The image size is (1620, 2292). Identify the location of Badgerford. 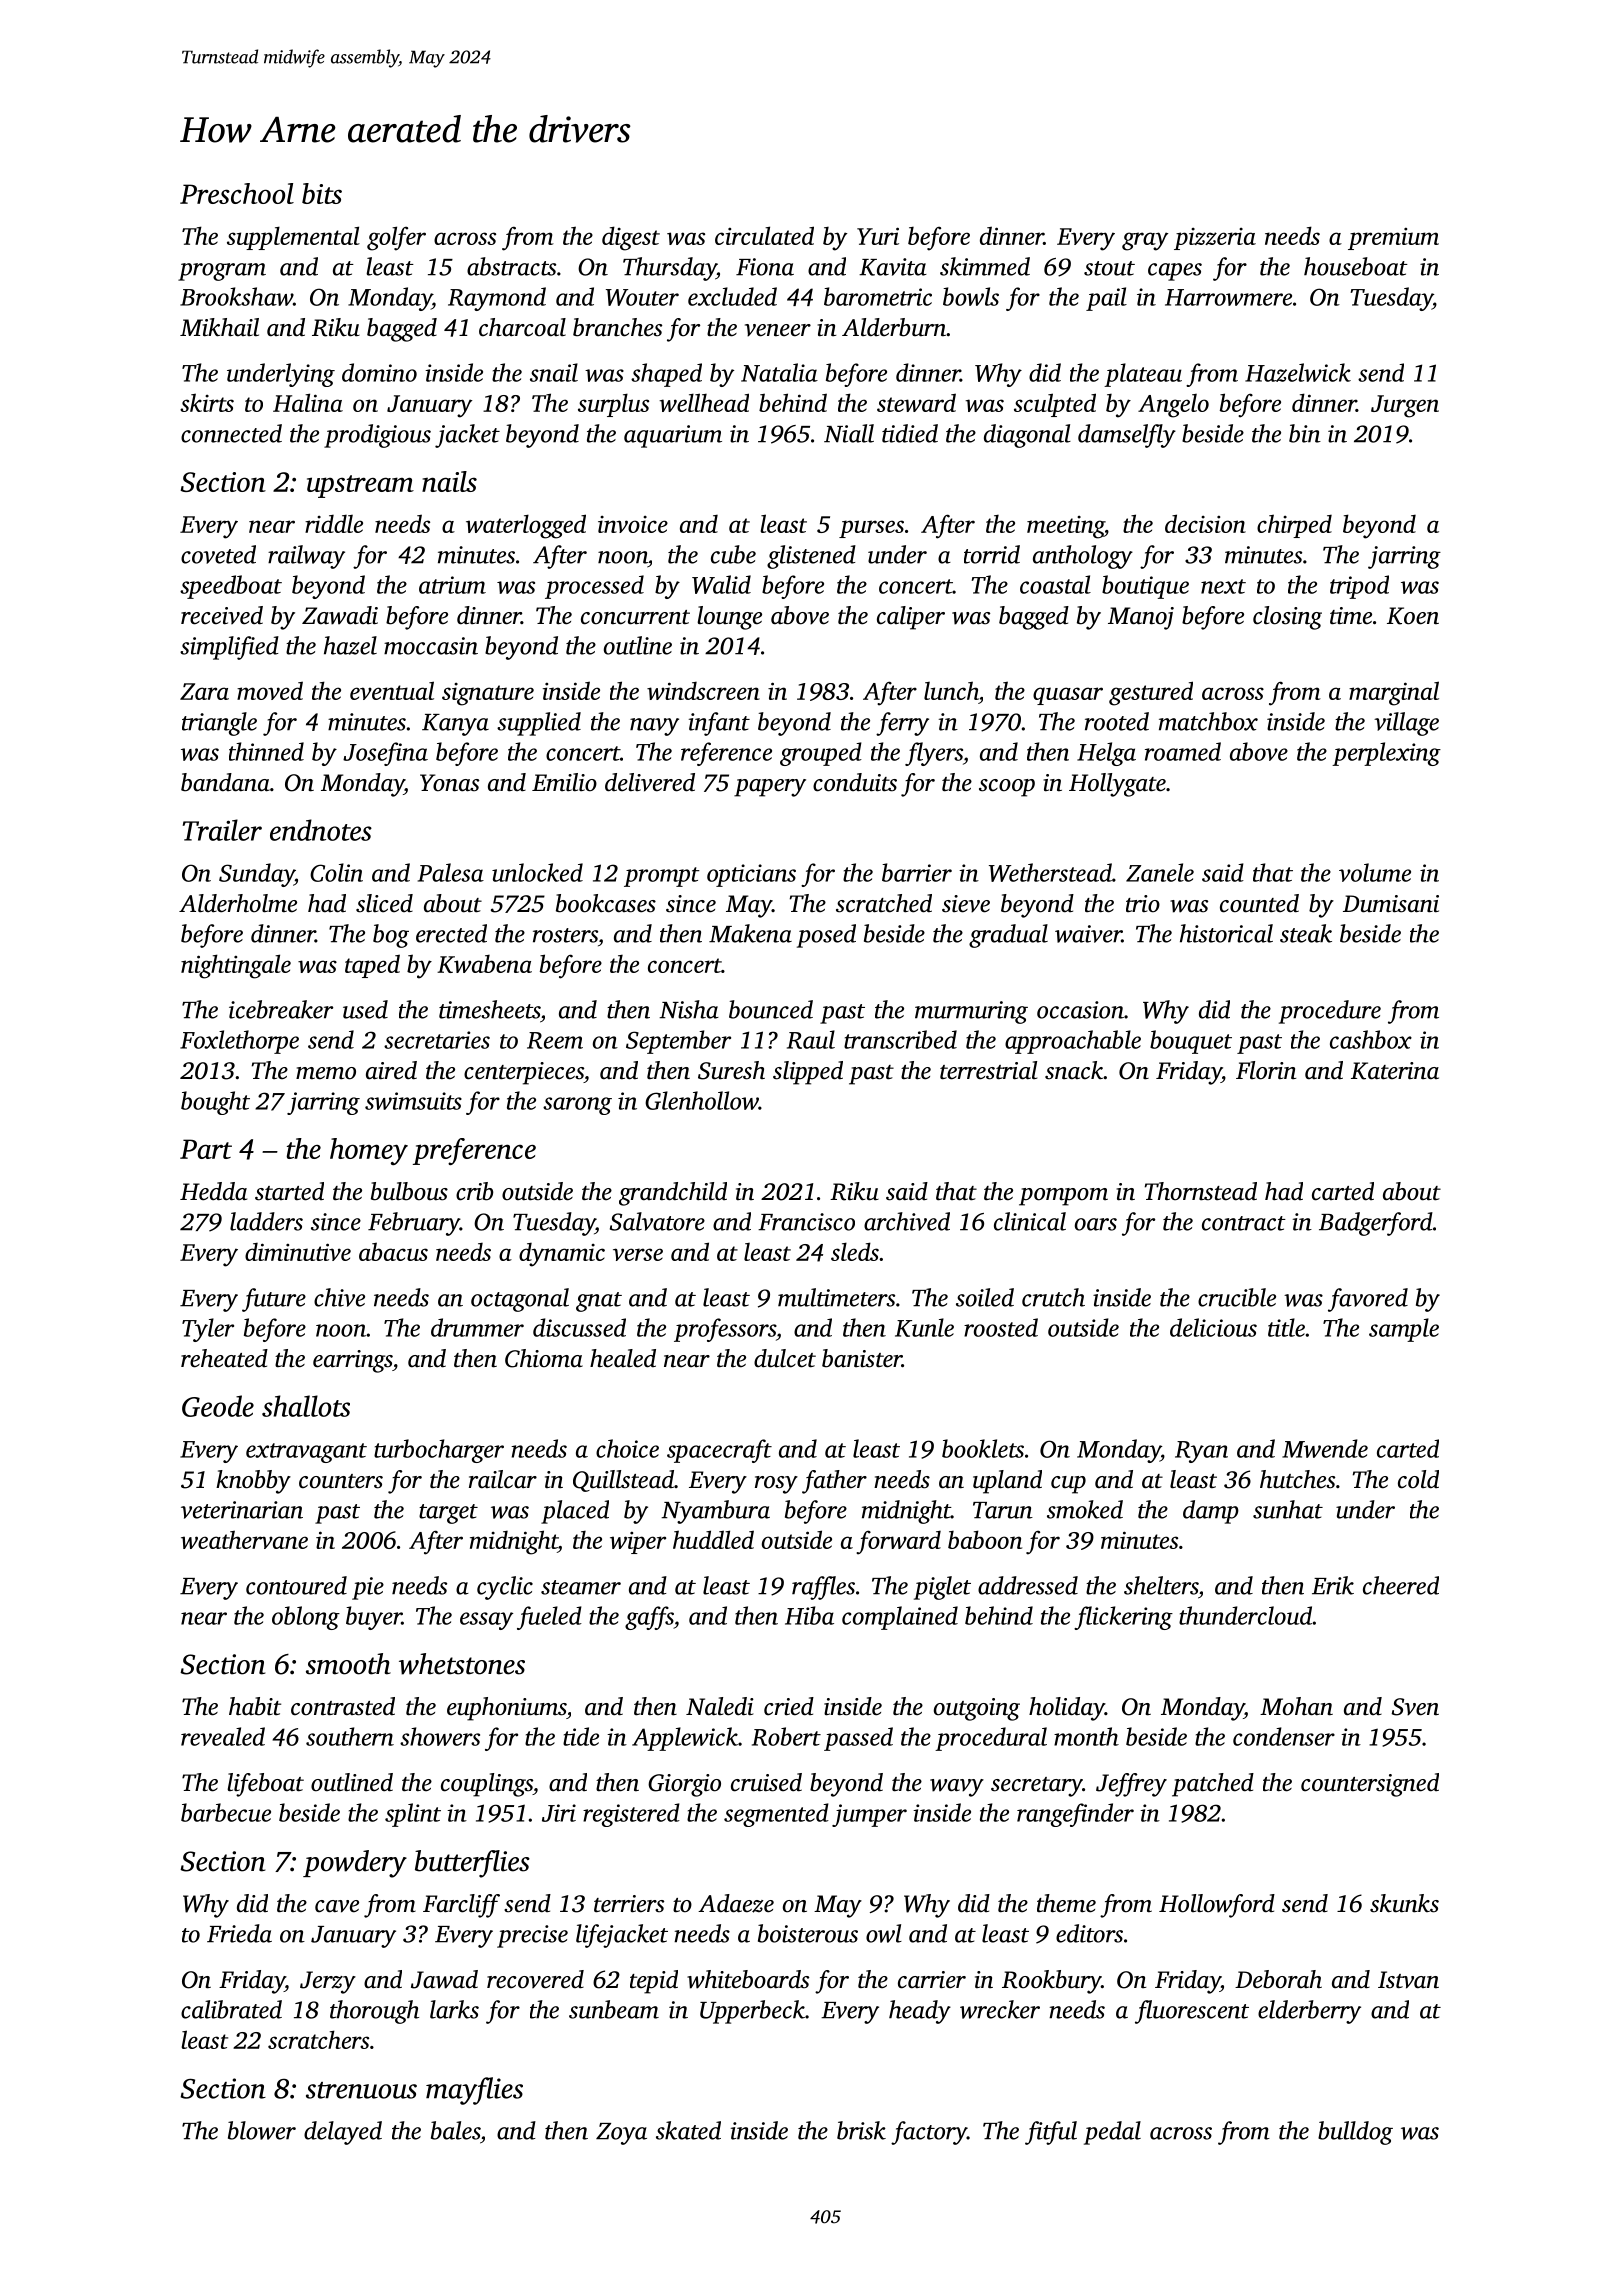
(1376, 1224).
